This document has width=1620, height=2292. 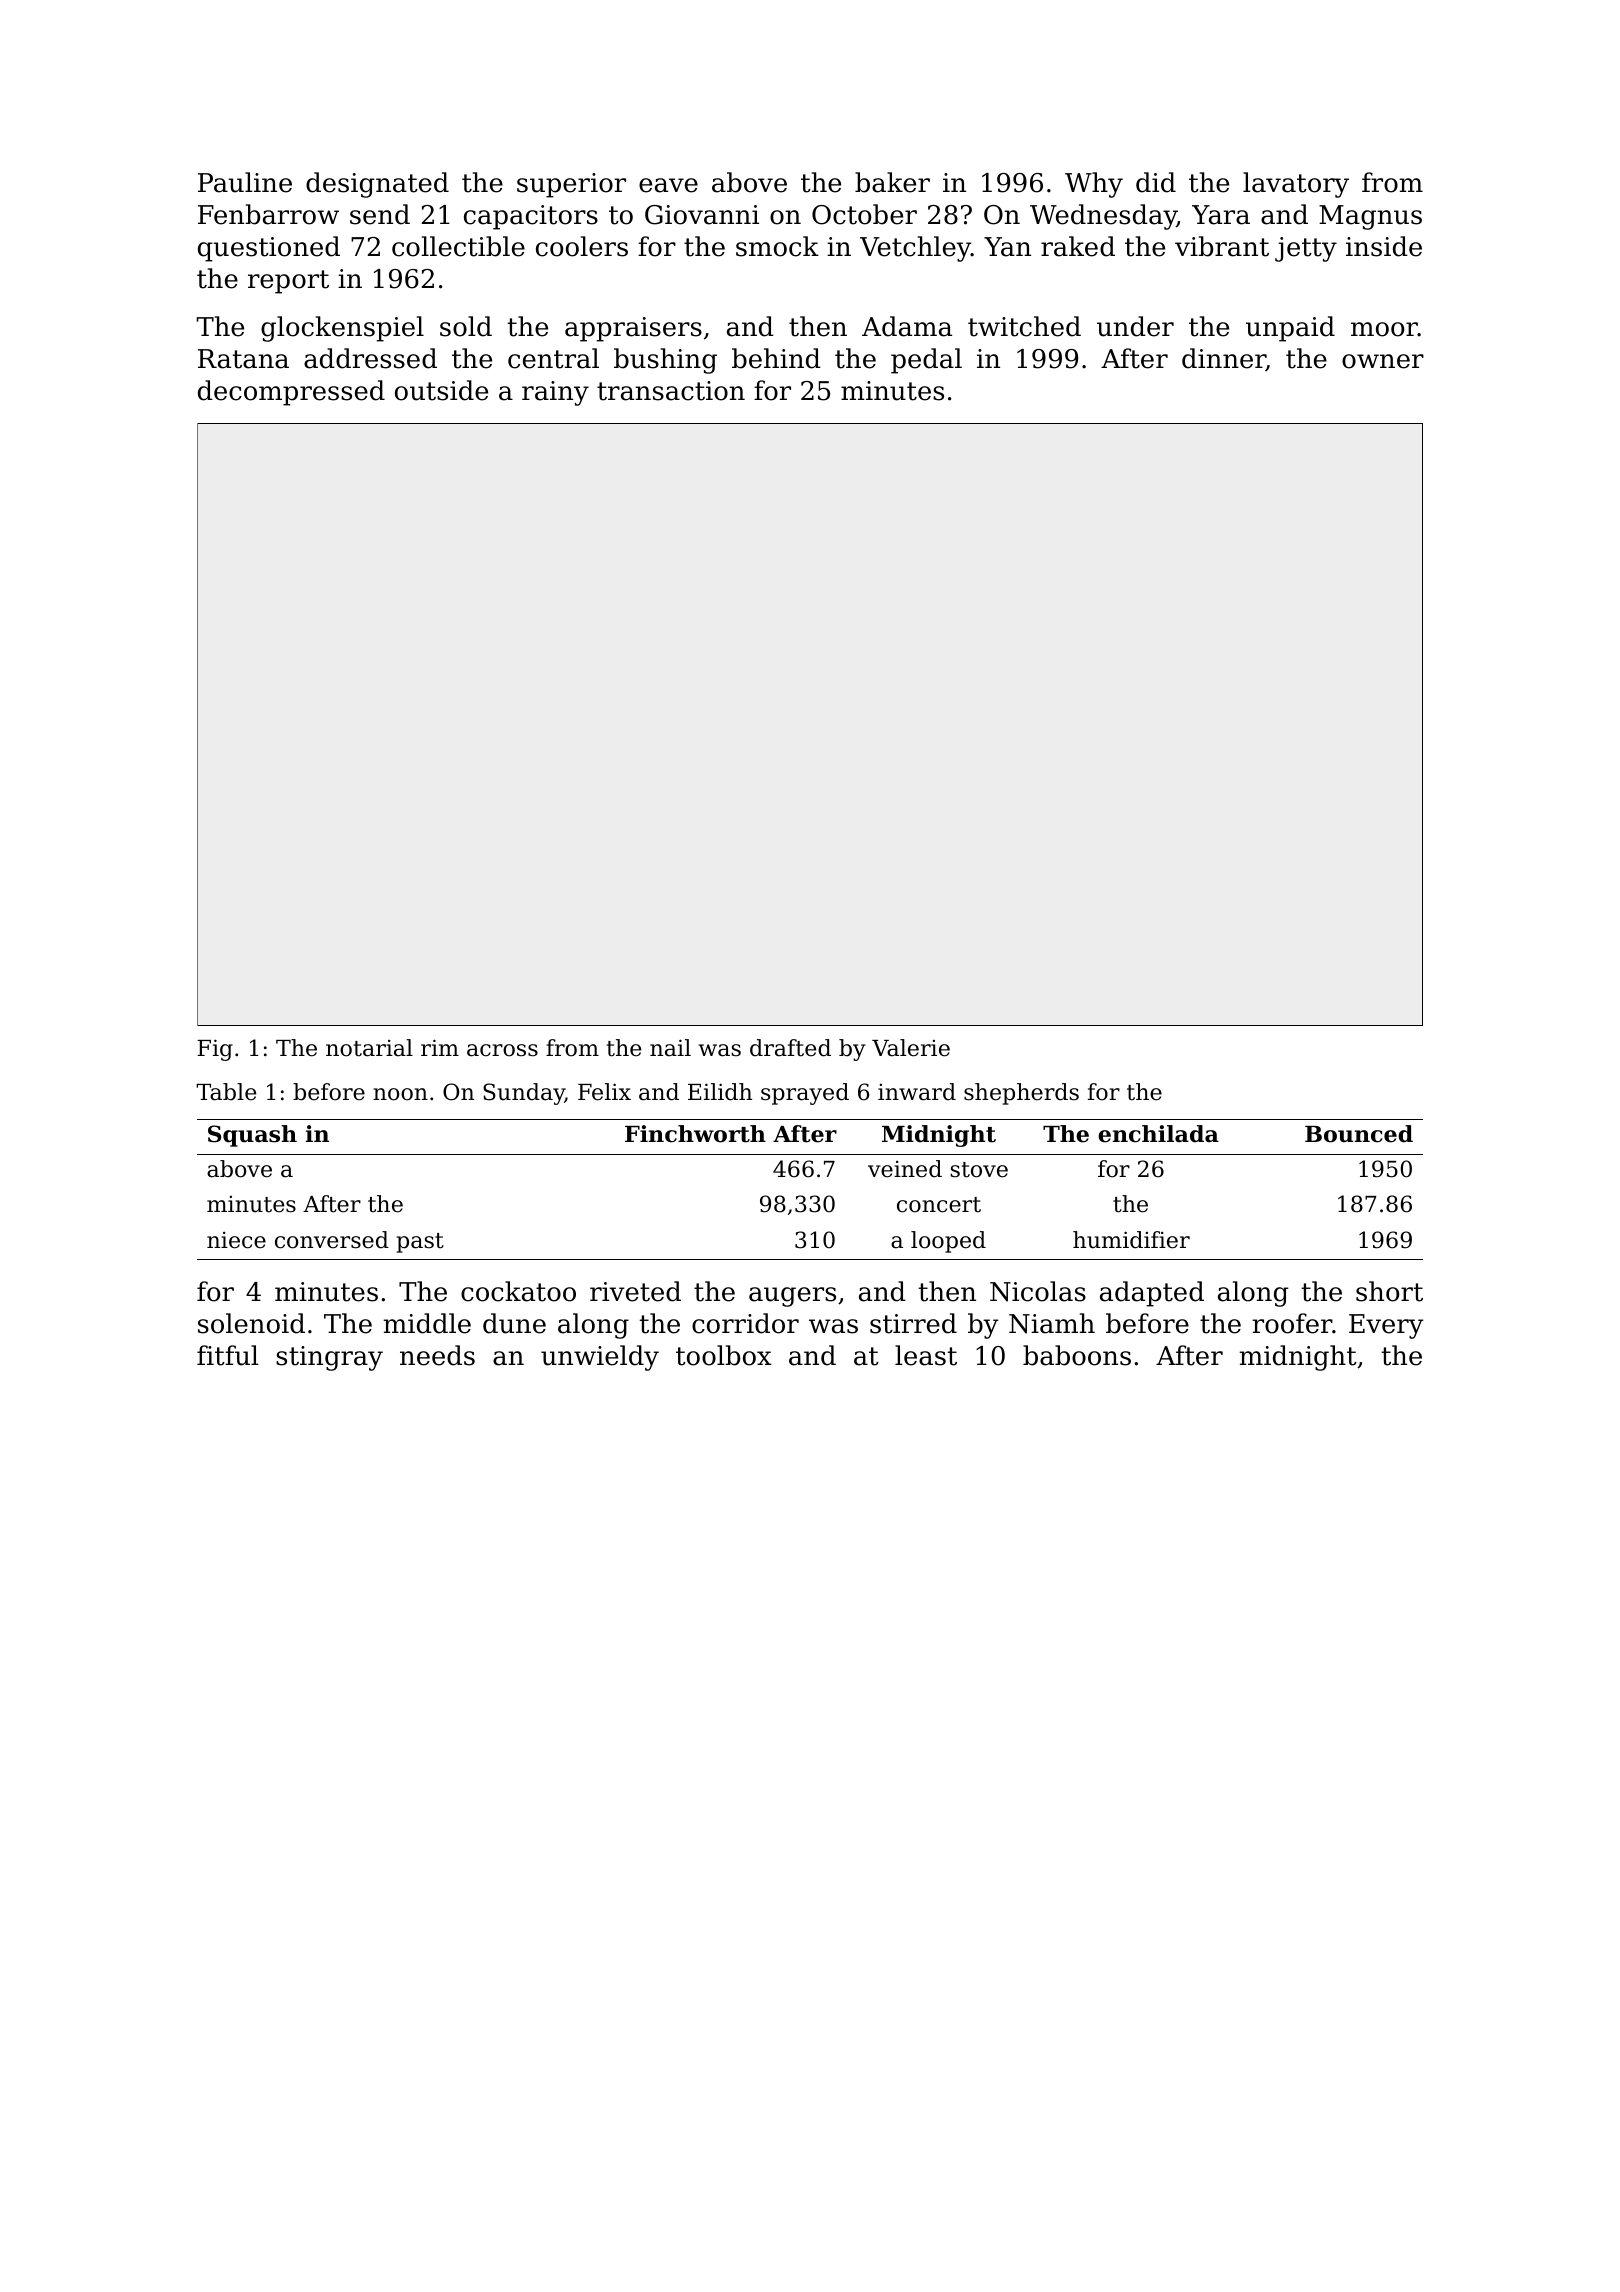 What do you see at coordinates (466, 326) in the document?
I see `sold` at bounding box center [466, 326].
